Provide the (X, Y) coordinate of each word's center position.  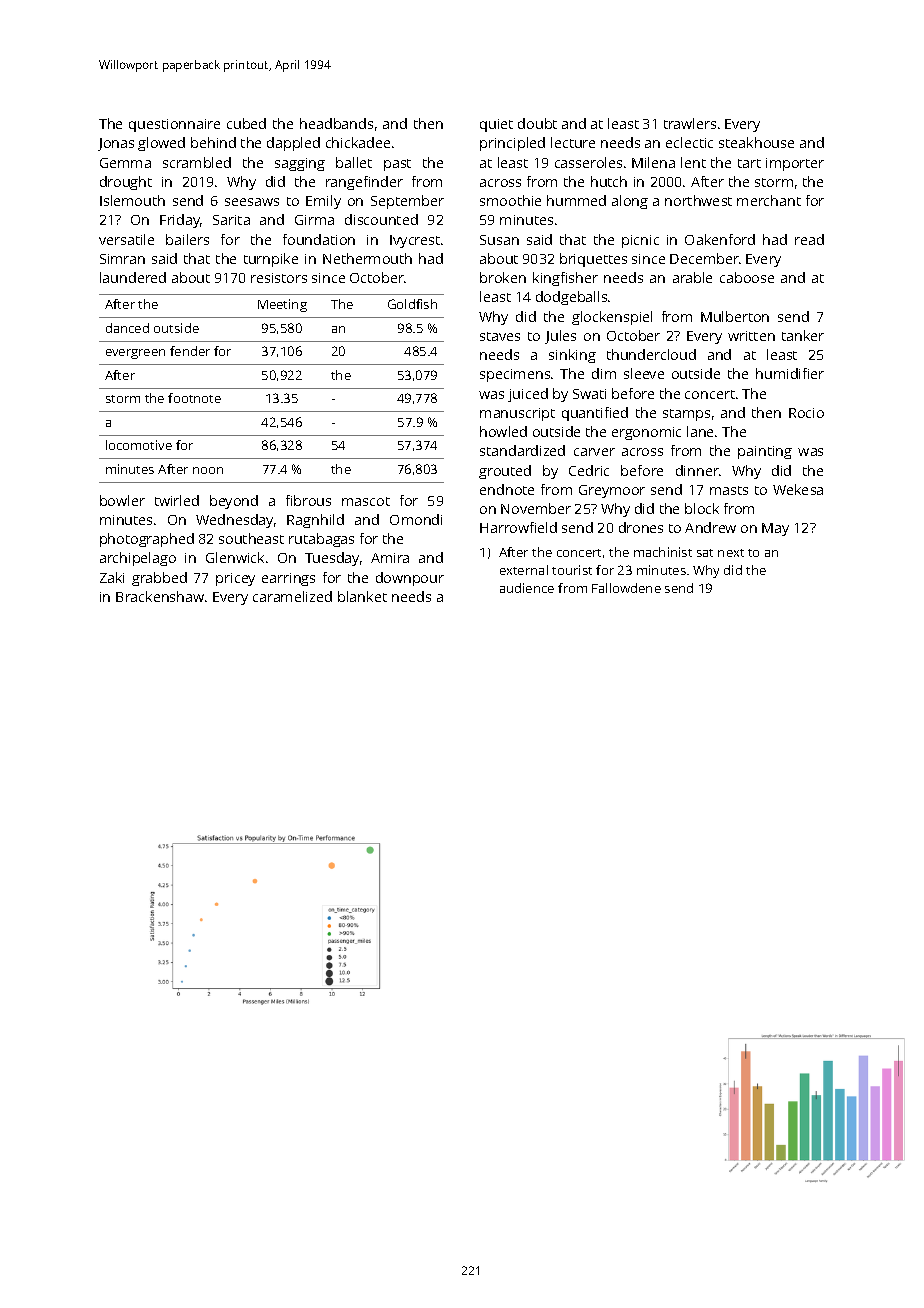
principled (512, 144)
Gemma (125, 163)
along (630, 202)
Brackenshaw (160, 596)
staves (500, 336)
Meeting (282, 305)
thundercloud (651, 354)
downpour (410, 579)
